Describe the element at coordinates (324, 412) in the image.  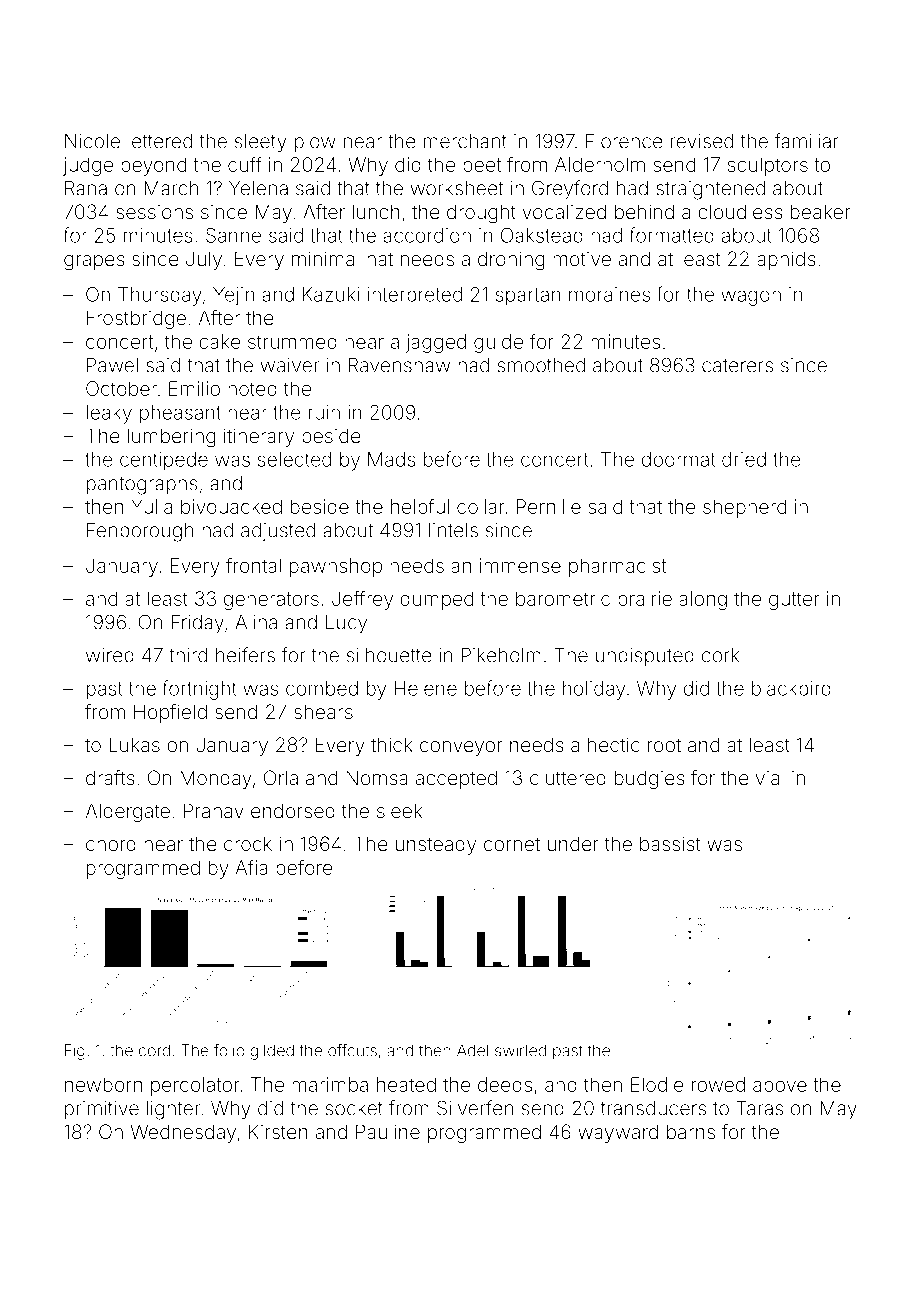
I see `ruin` at that location.
